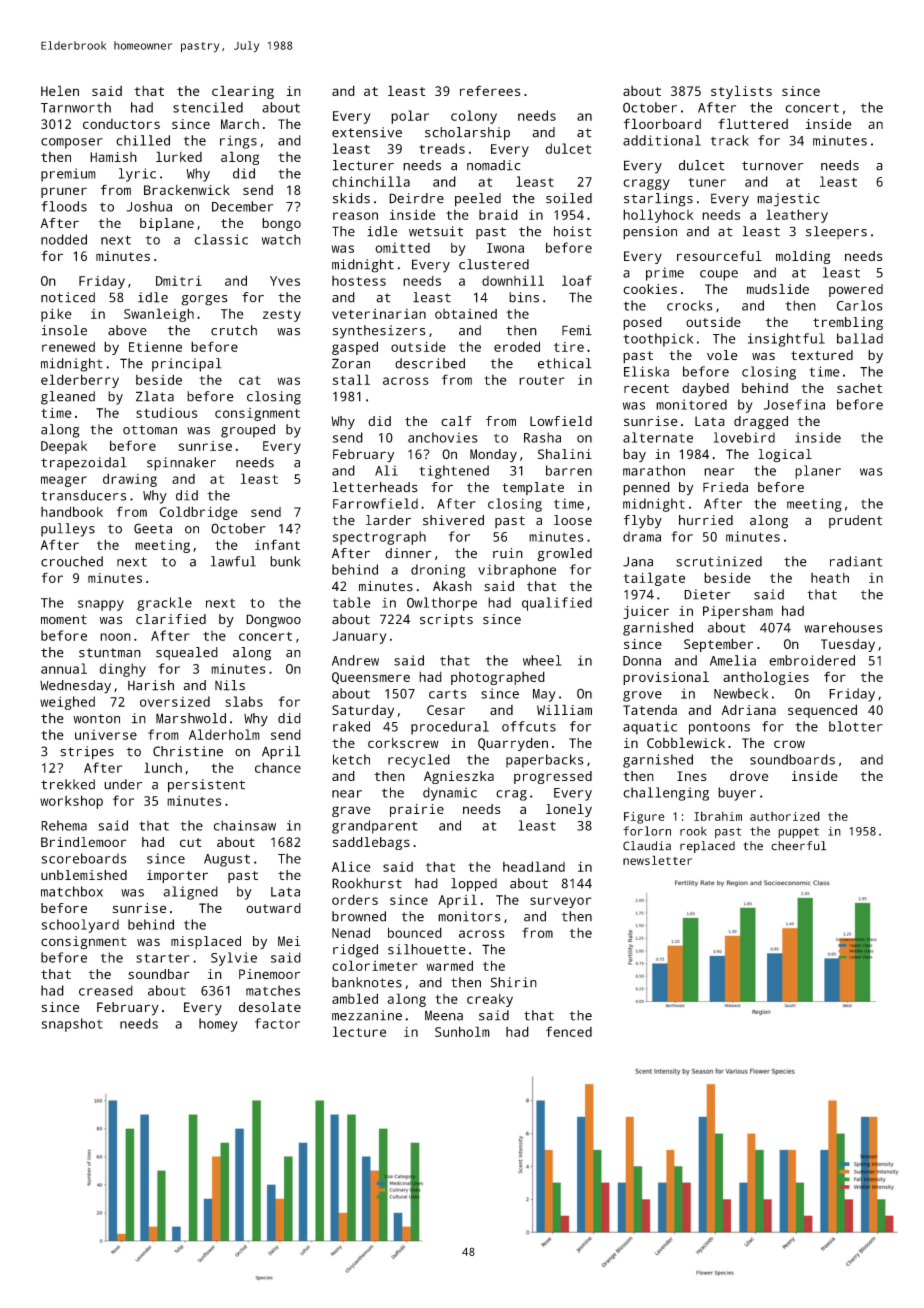 This screenshot has width=924, height=1308. I want to click on Helen, so click(60, 90).
